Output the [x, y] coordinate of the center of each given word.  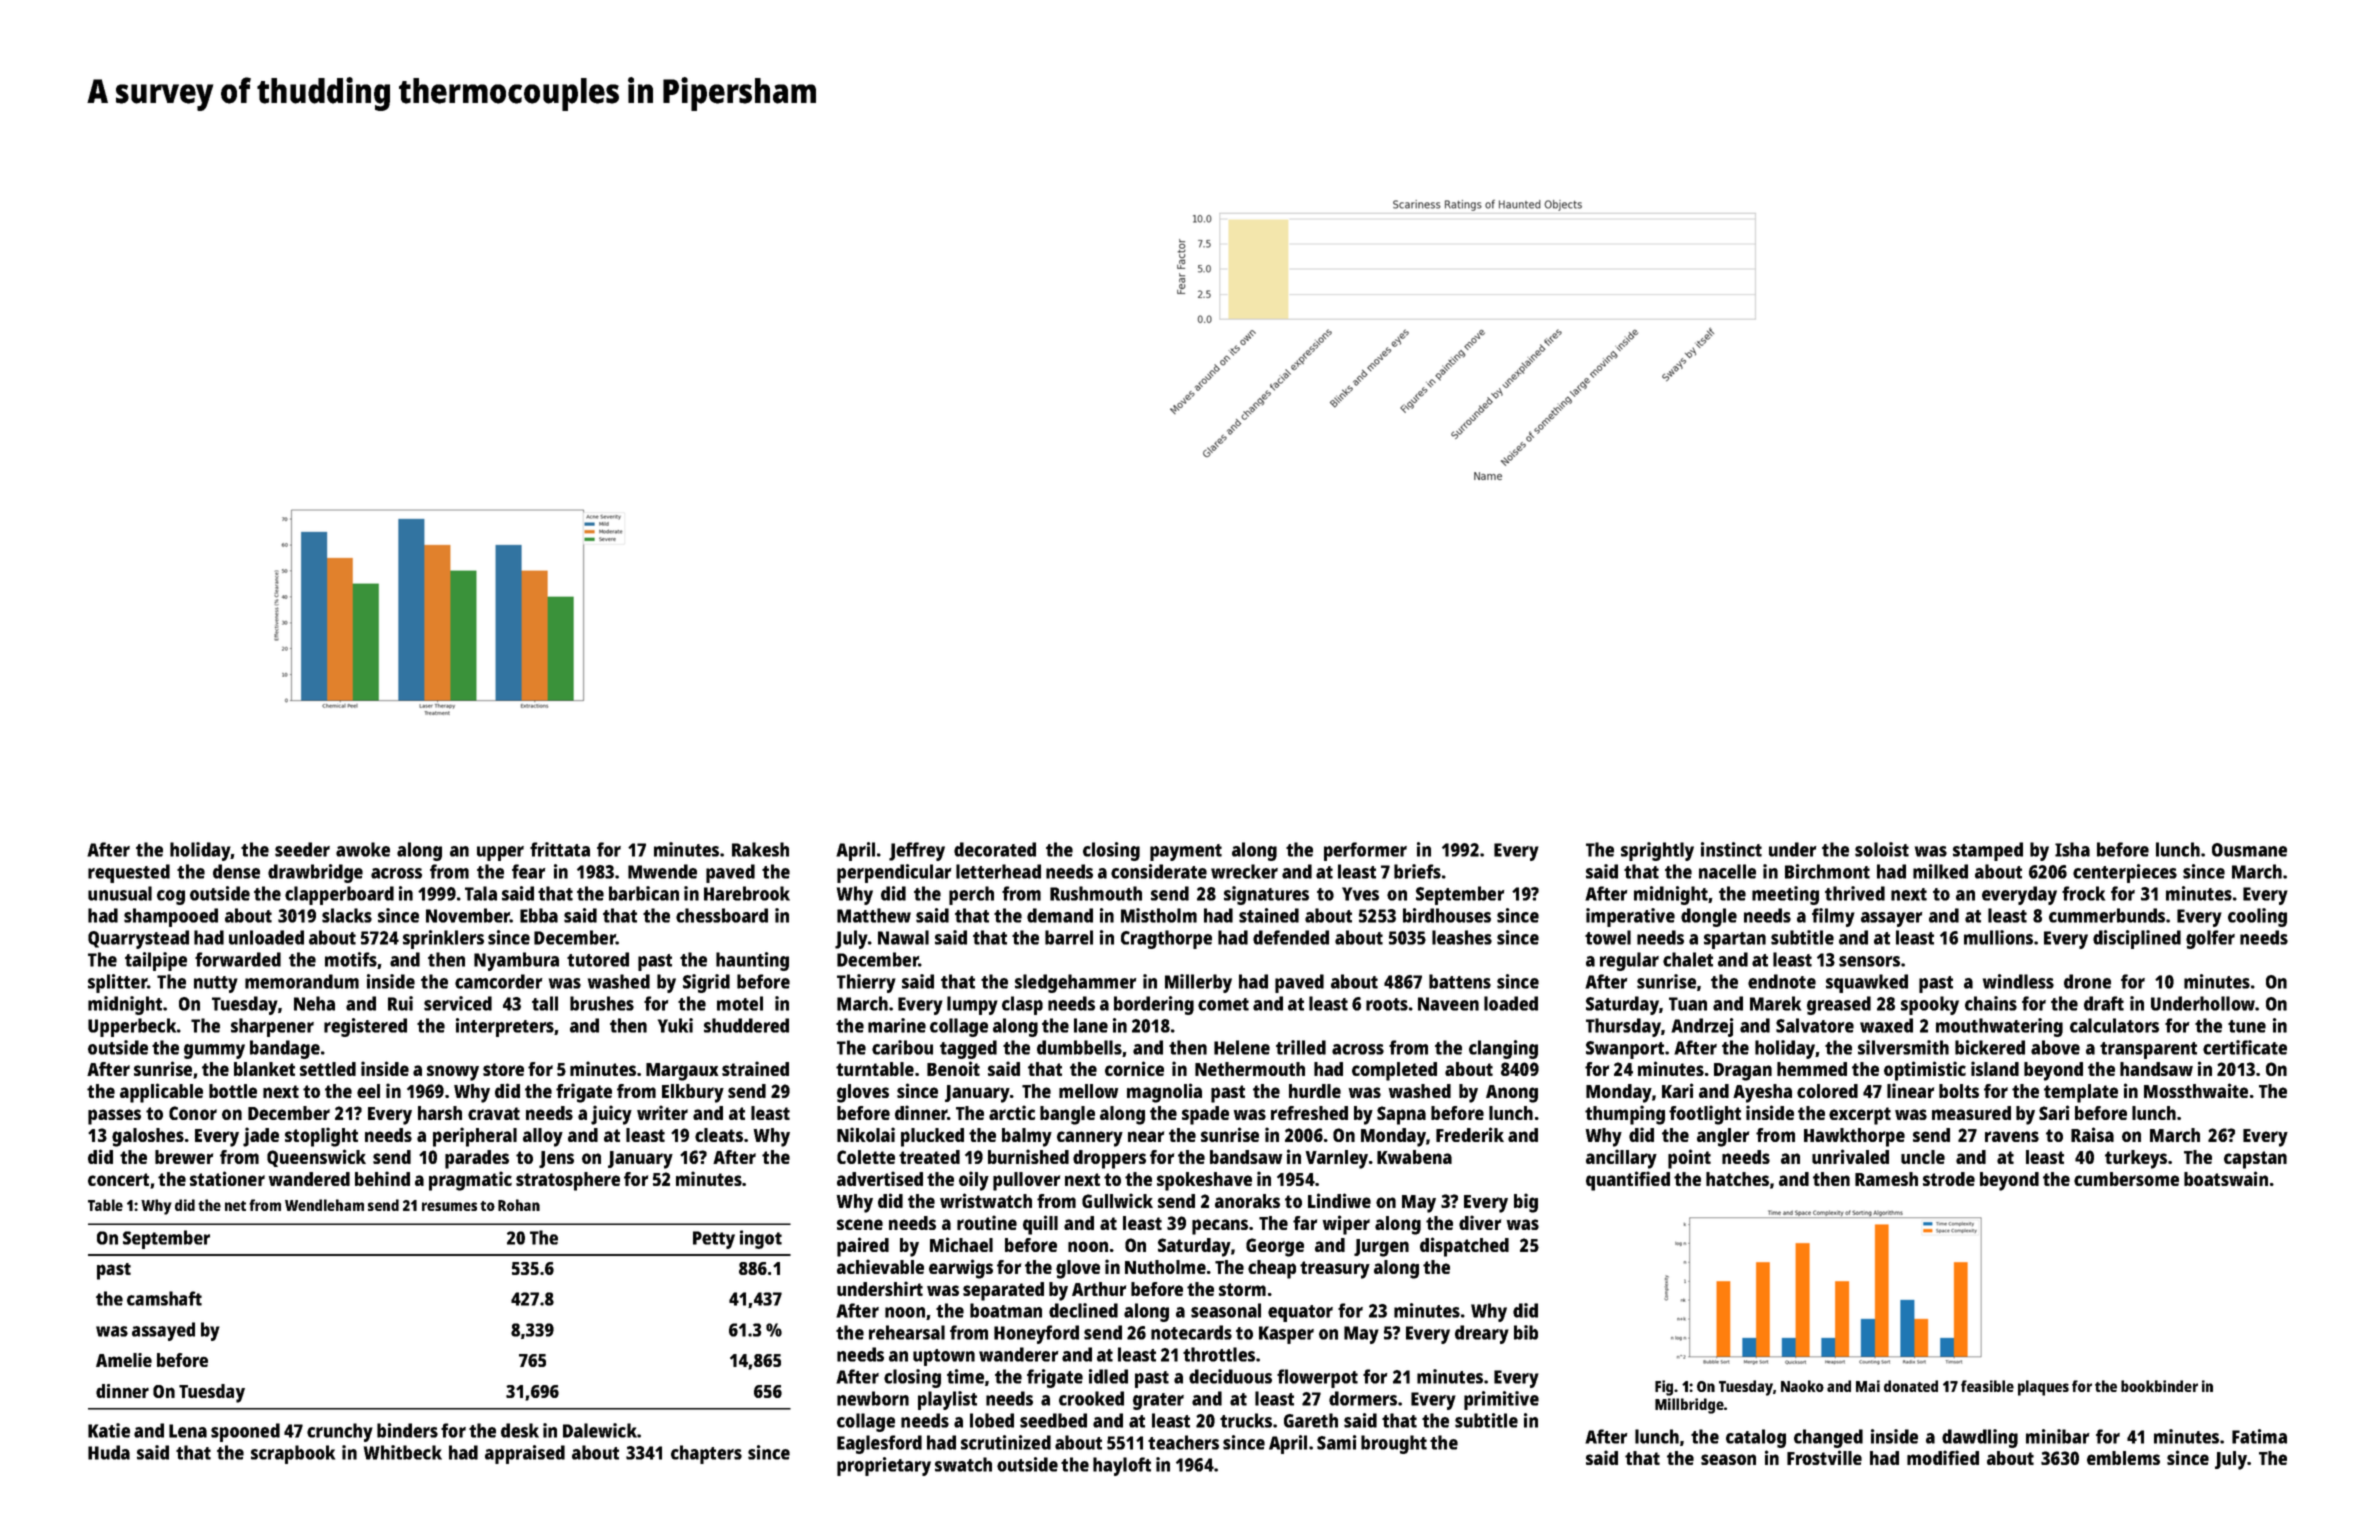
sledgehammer [1075, 983]
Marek [1775, 1003]
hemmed [1812, 1069]
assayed [163, 1331]
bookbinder [2159, 1386]
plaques [2043, 1388]
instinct [1731, 849]
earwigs [961, 1269]
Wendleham [324, 1205]
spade [1205, 1115]
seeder [302, 849]
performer [1365, 851]
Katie [109, 1430]
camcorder [498, 981]
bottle [233, 1091]
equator [1300, 1313]
